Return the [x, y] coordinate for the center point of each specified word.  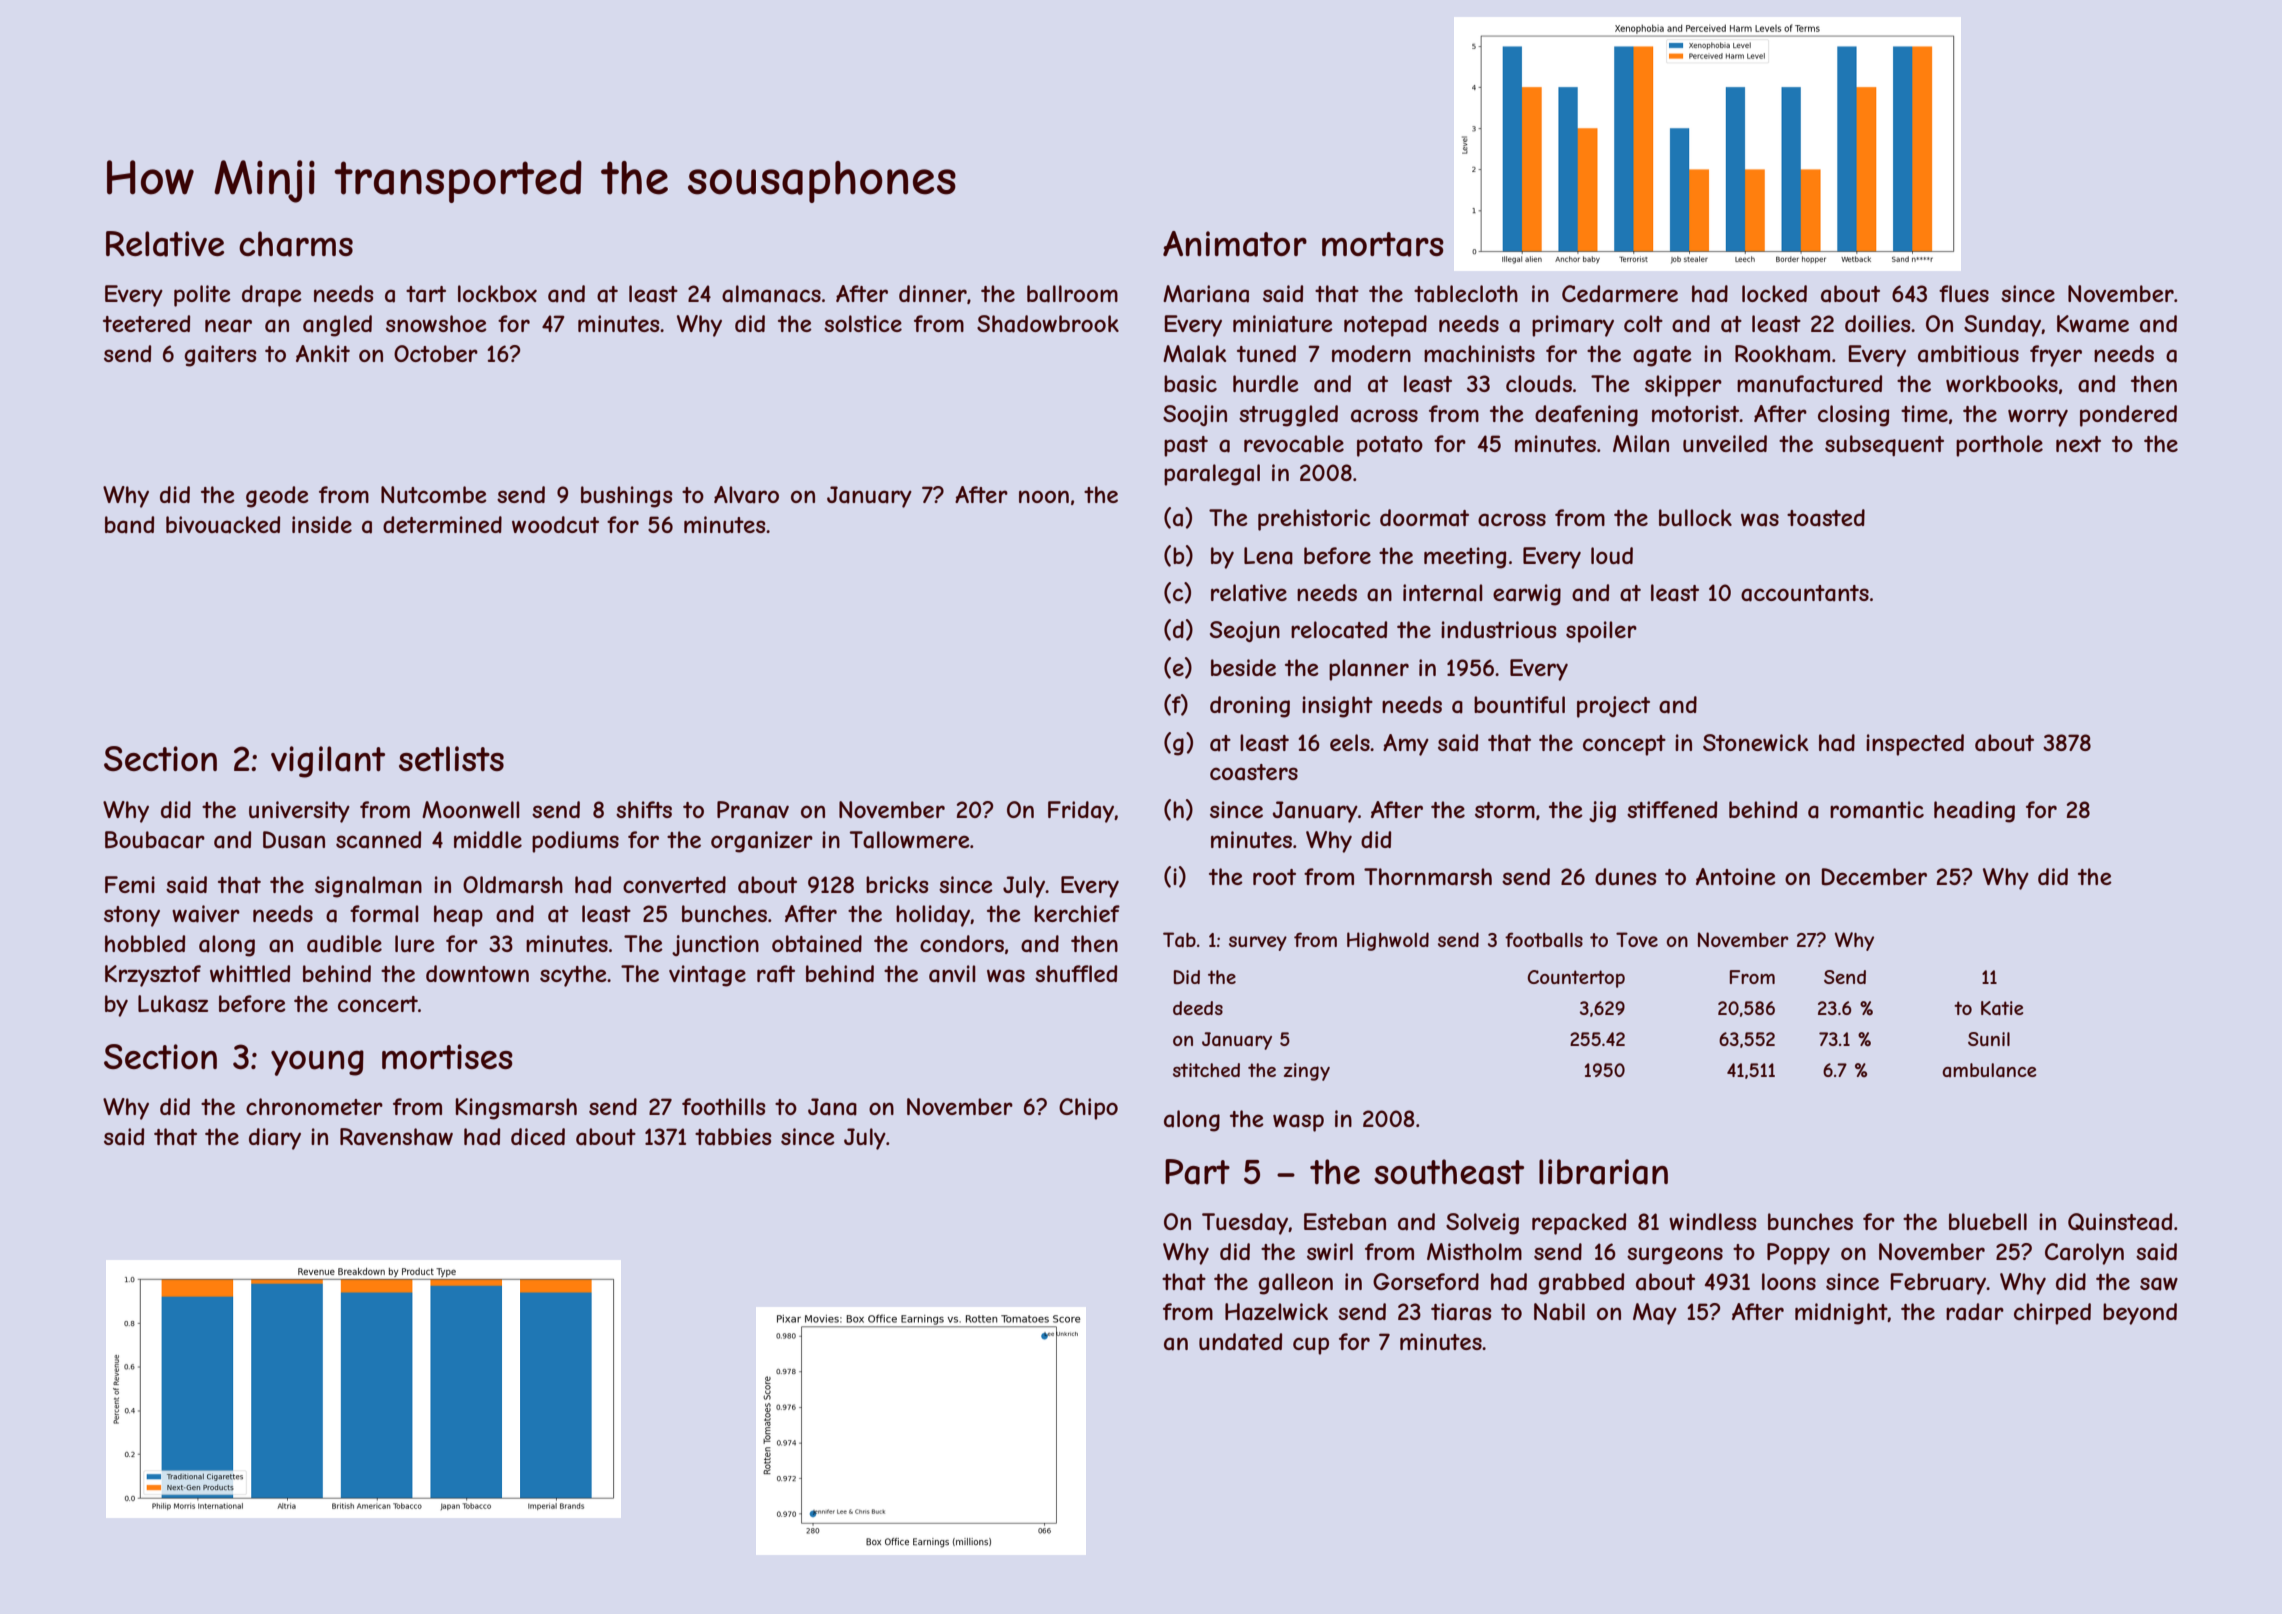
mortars [1383, 244]
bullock [1695, 517]
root [1274, 877]
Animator [1235, 244]
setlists [451, 758]
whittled [250, 973]
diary [275, 1139]
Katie [2002, 1008]
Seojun [1245, 631]
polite [202, 296]
